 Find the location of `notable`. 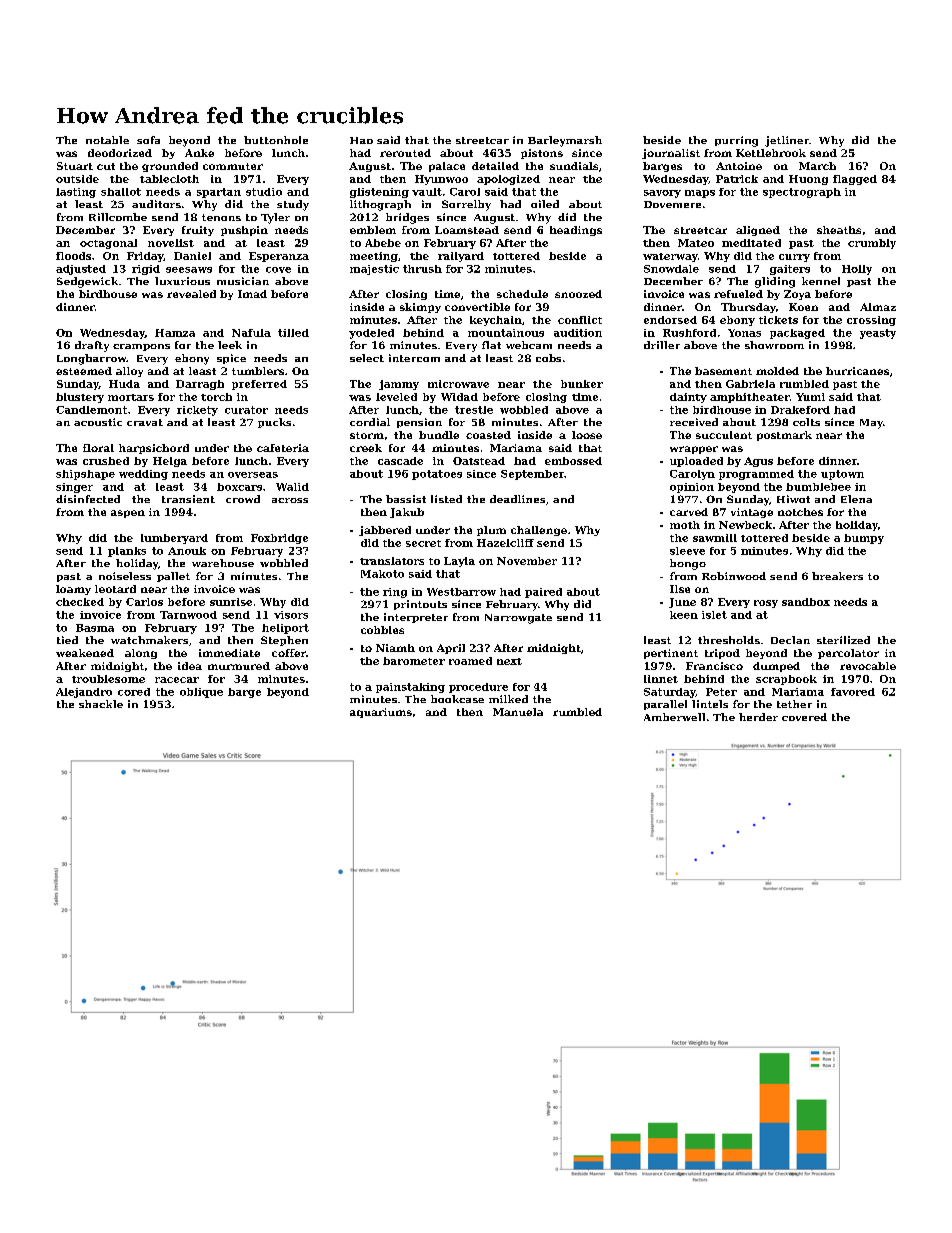

notable is located at coordinates (107, 140).
